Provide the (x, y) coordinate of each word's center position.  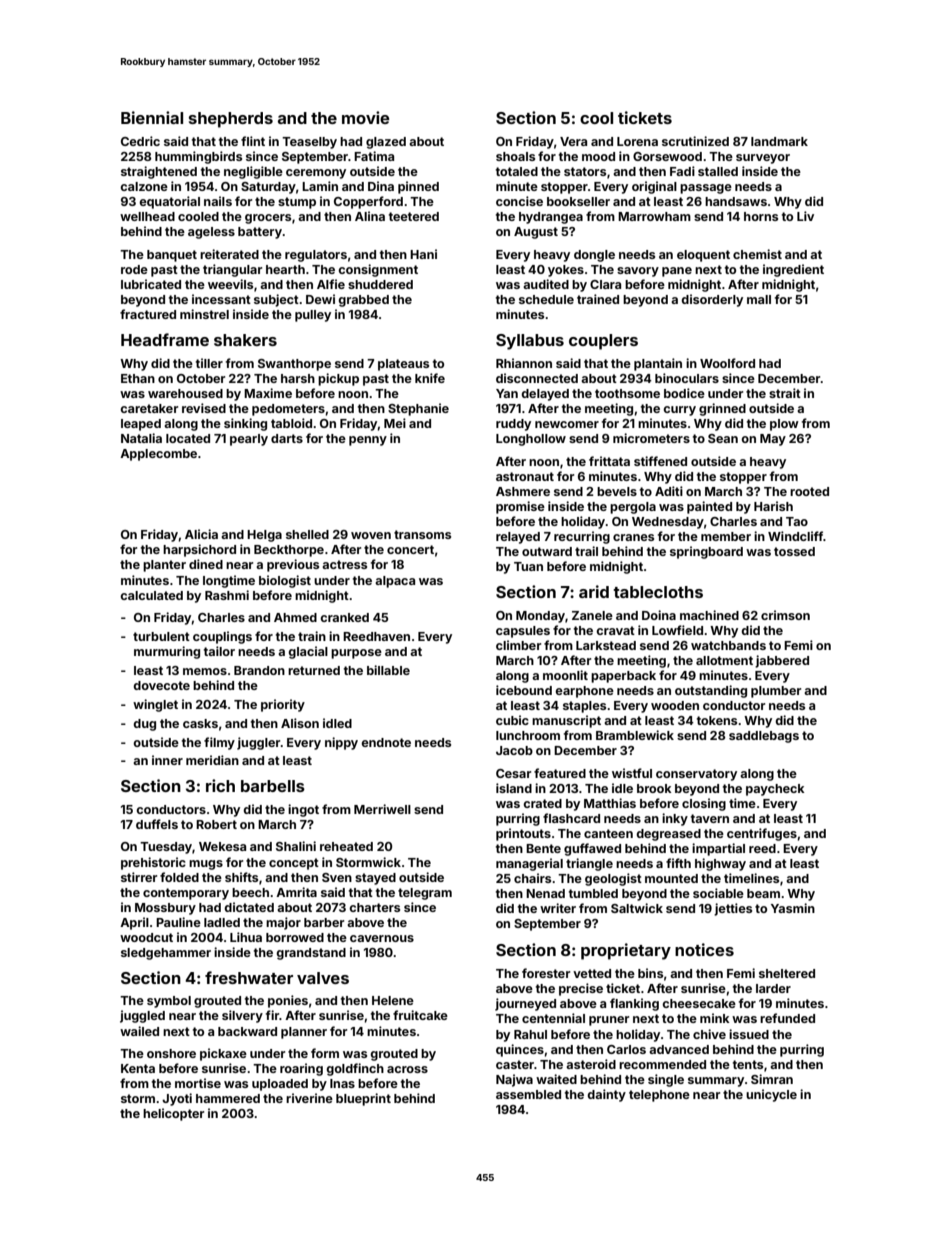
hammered (228, 1098)
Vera (573, 141)
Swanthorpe (294, 365)
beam (763, 893)
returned (314, 670)
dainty (606, 1095)
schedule (546, 299)
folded (179, 877)
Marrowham (654, 216)
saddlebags (764, 737)
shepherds (231, 120)
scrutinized (695, 141)
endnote (386, 742)
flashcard (571, 818)
